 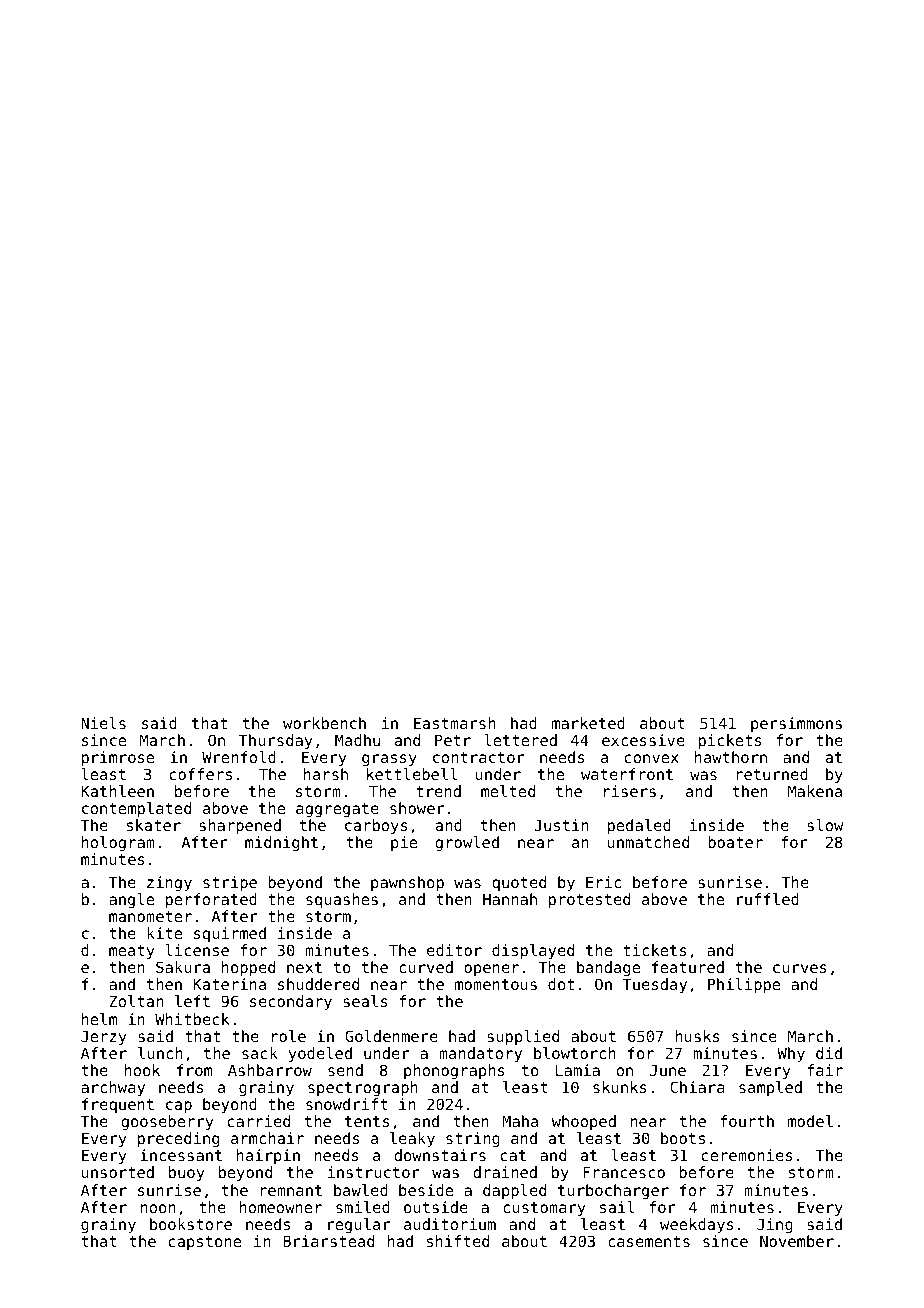 What do you see at coordinates (513, 1155) in the image?
I see `cat` at bounding box center [513, 1155].
